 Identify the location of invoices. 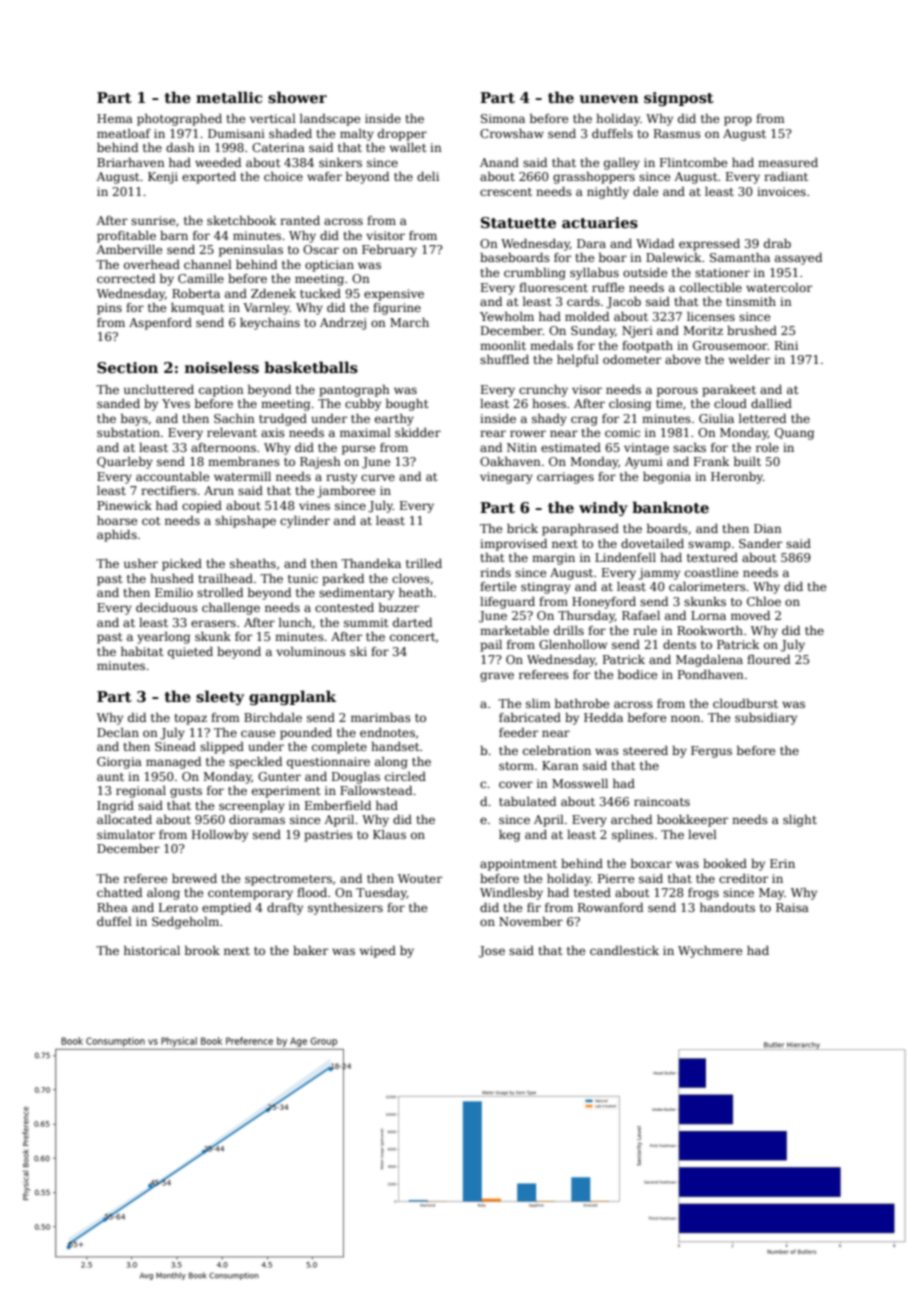
(781, 191).
